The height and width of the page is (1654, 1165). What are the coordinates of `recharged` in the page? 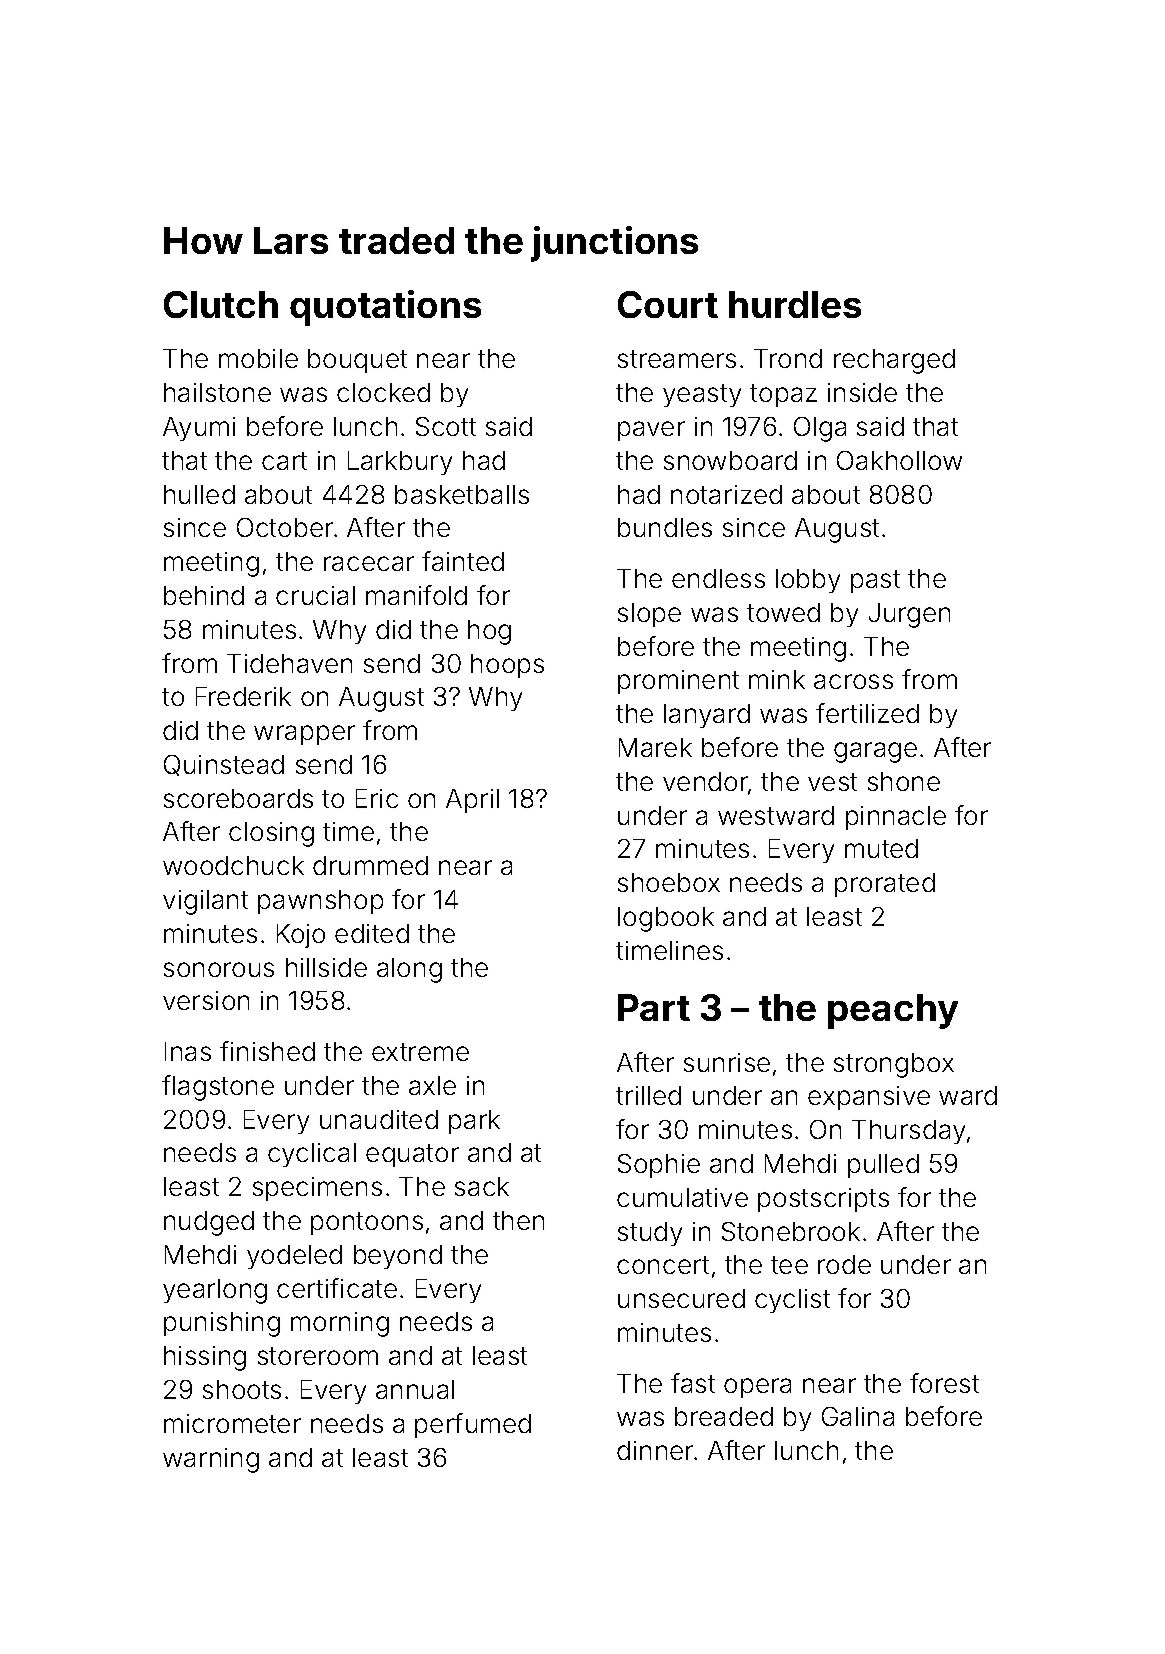 It's located at (894, 361).
